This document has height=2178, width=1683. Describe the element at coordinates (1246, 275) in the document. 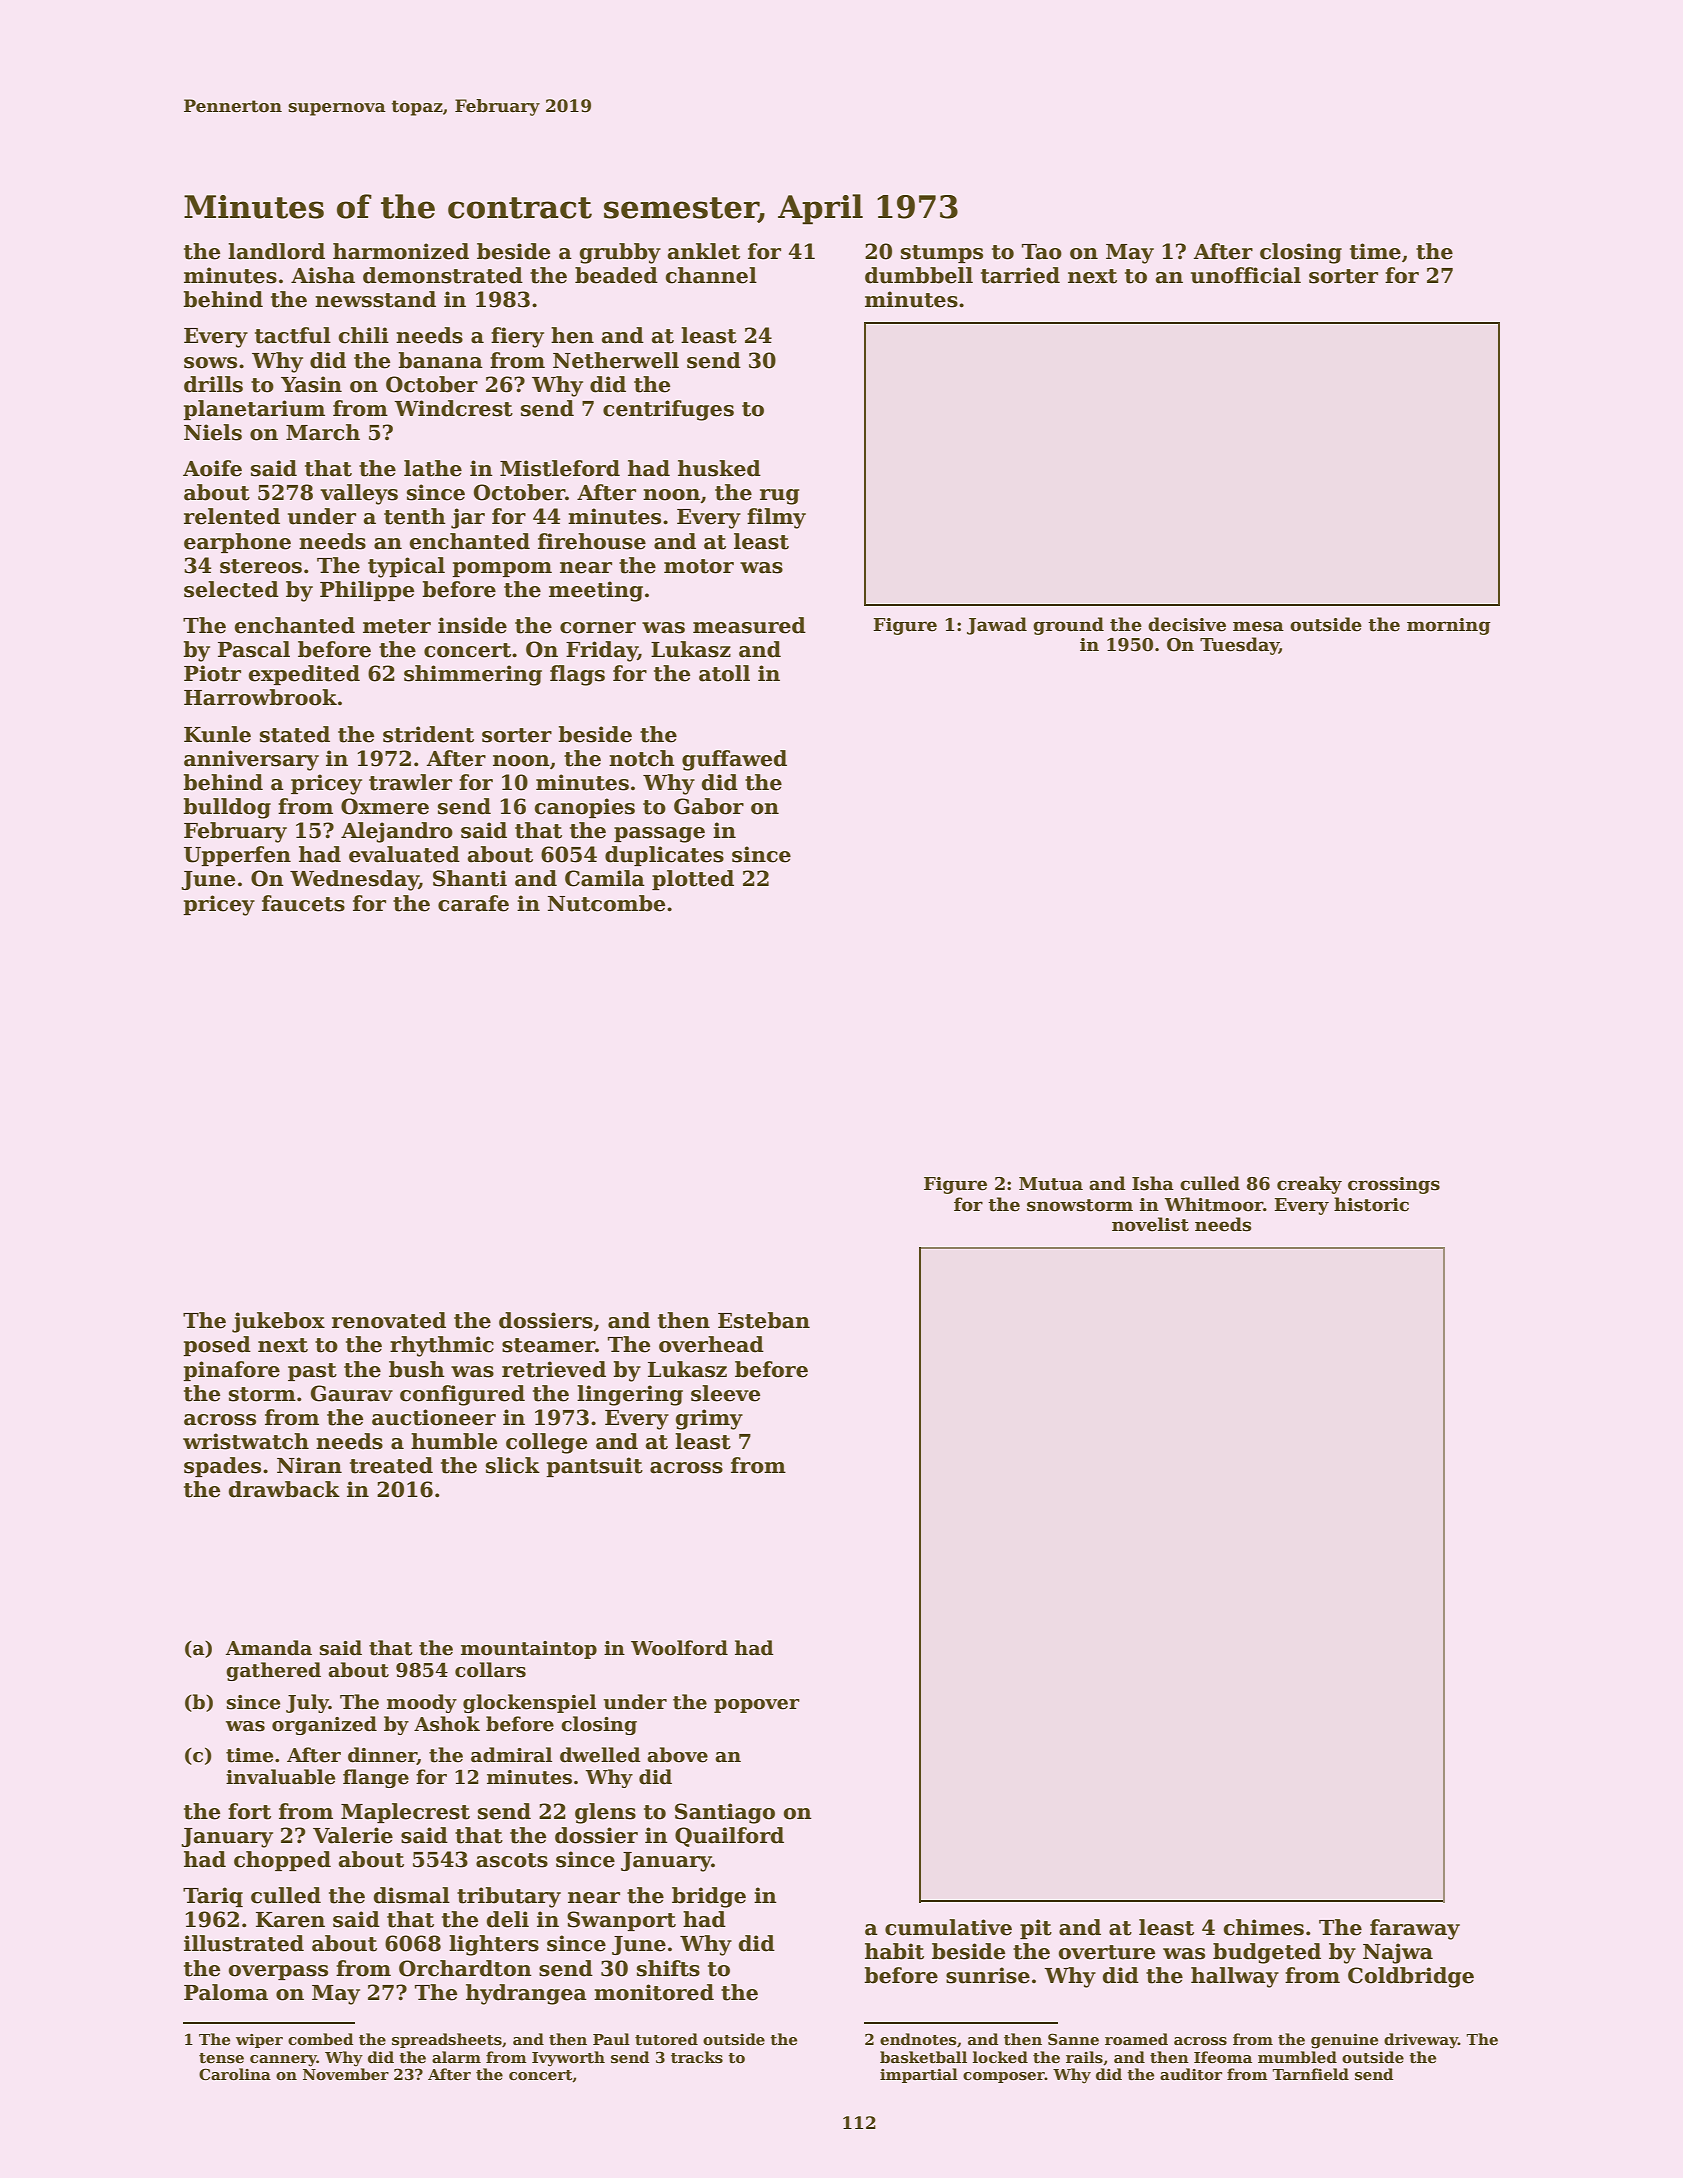

I see `unofficial` at that location.
